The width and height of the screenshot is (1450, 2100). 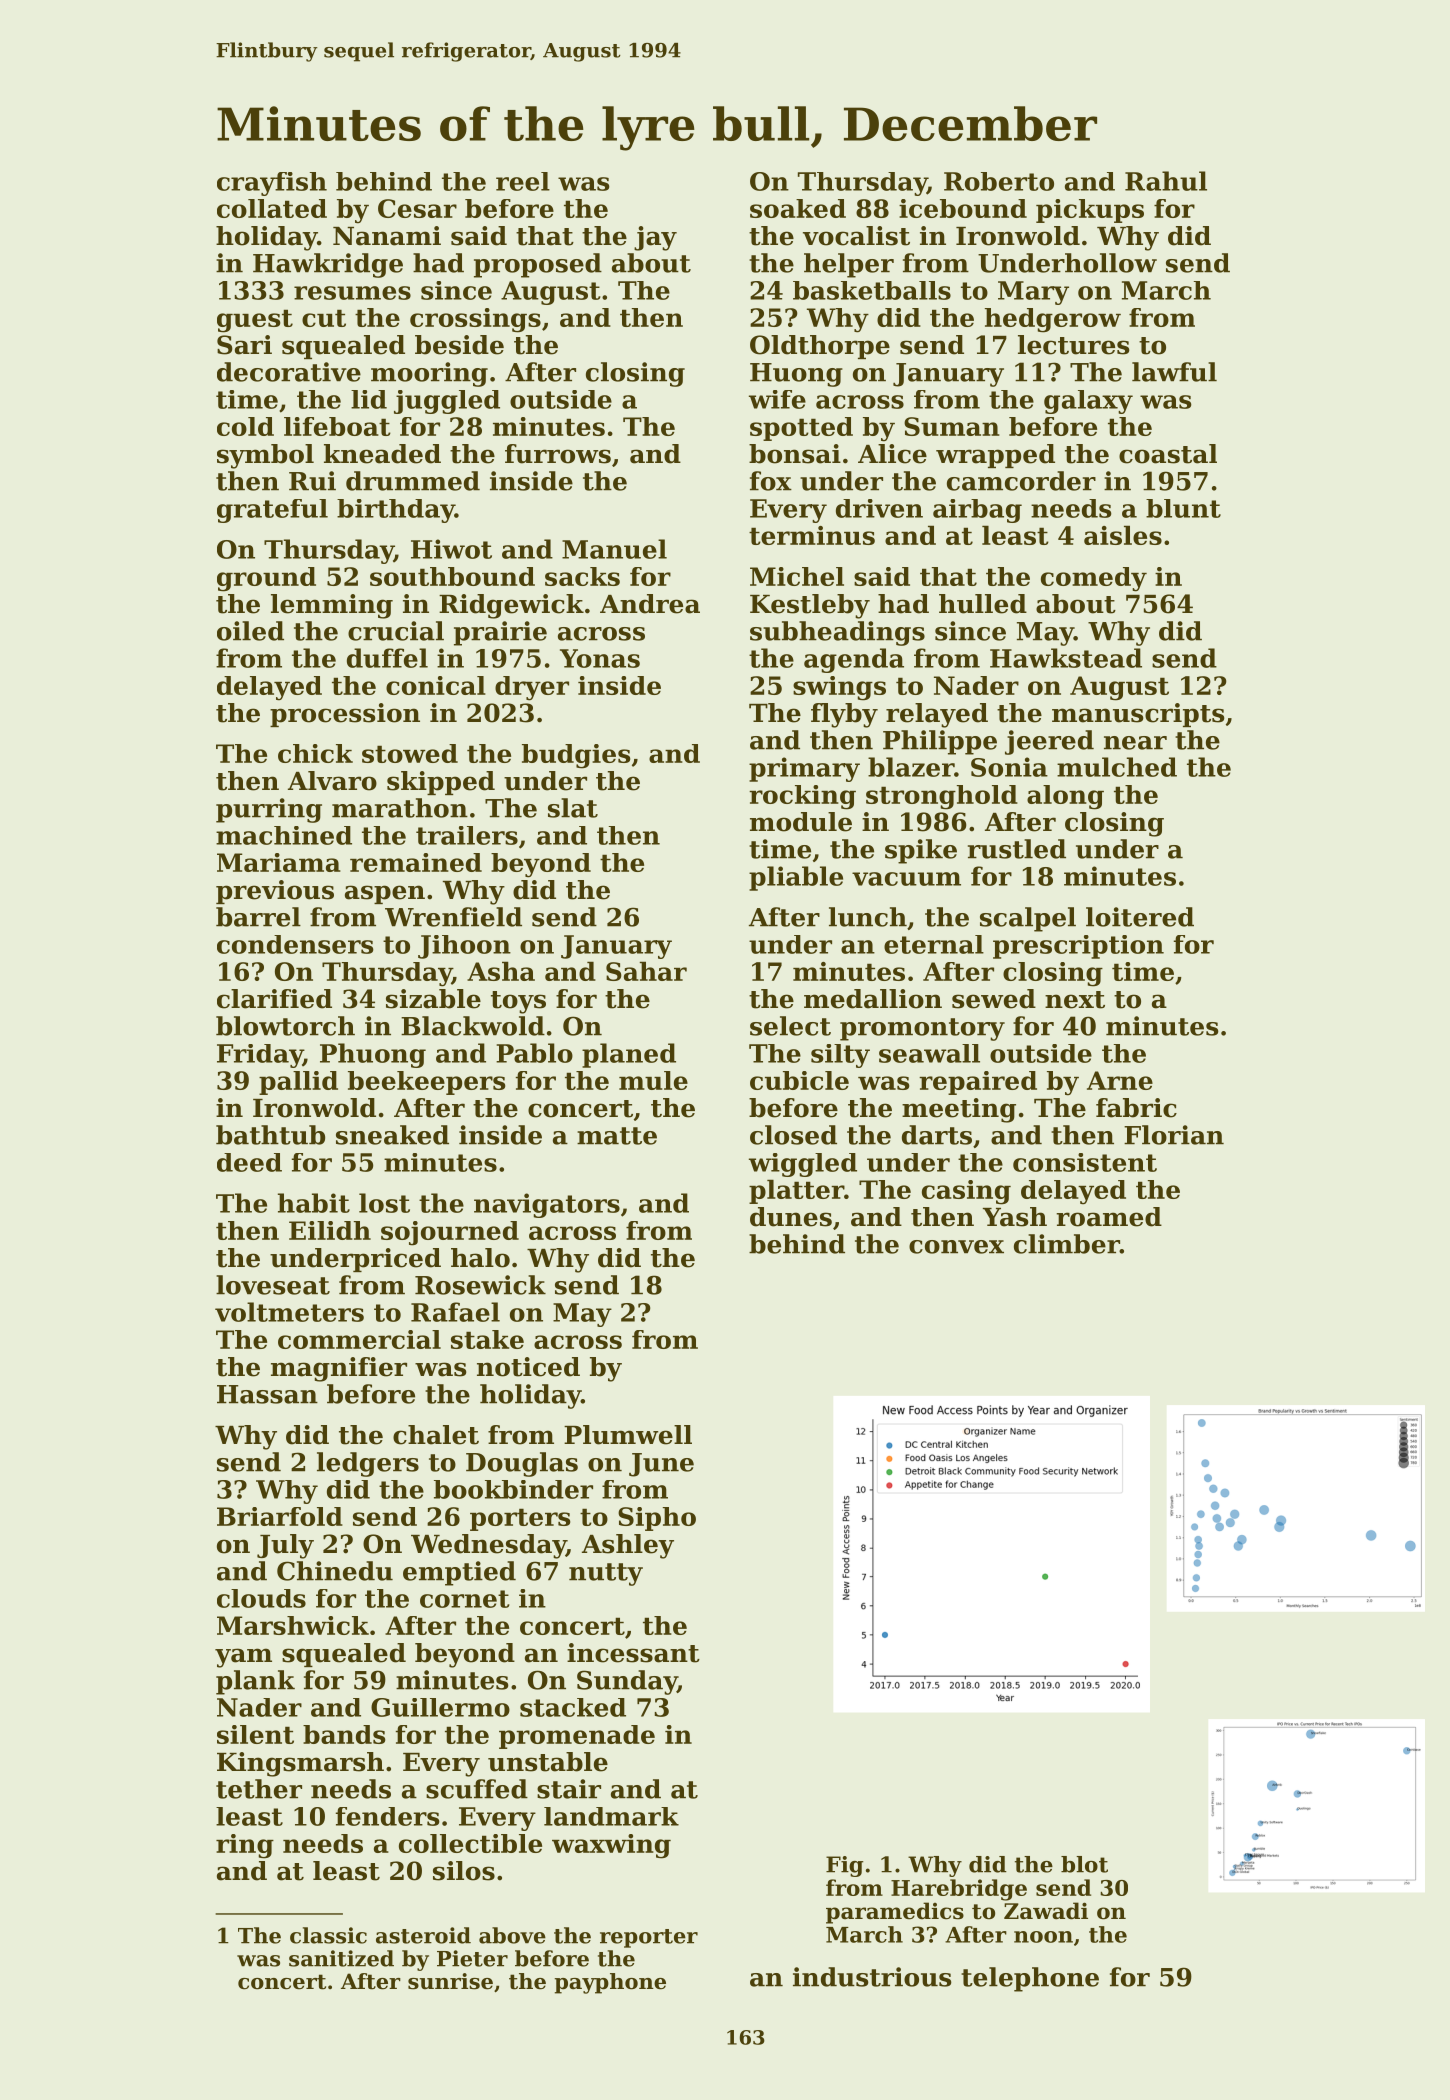 I want to click on Sipho, so click(x=657, y=1519).
